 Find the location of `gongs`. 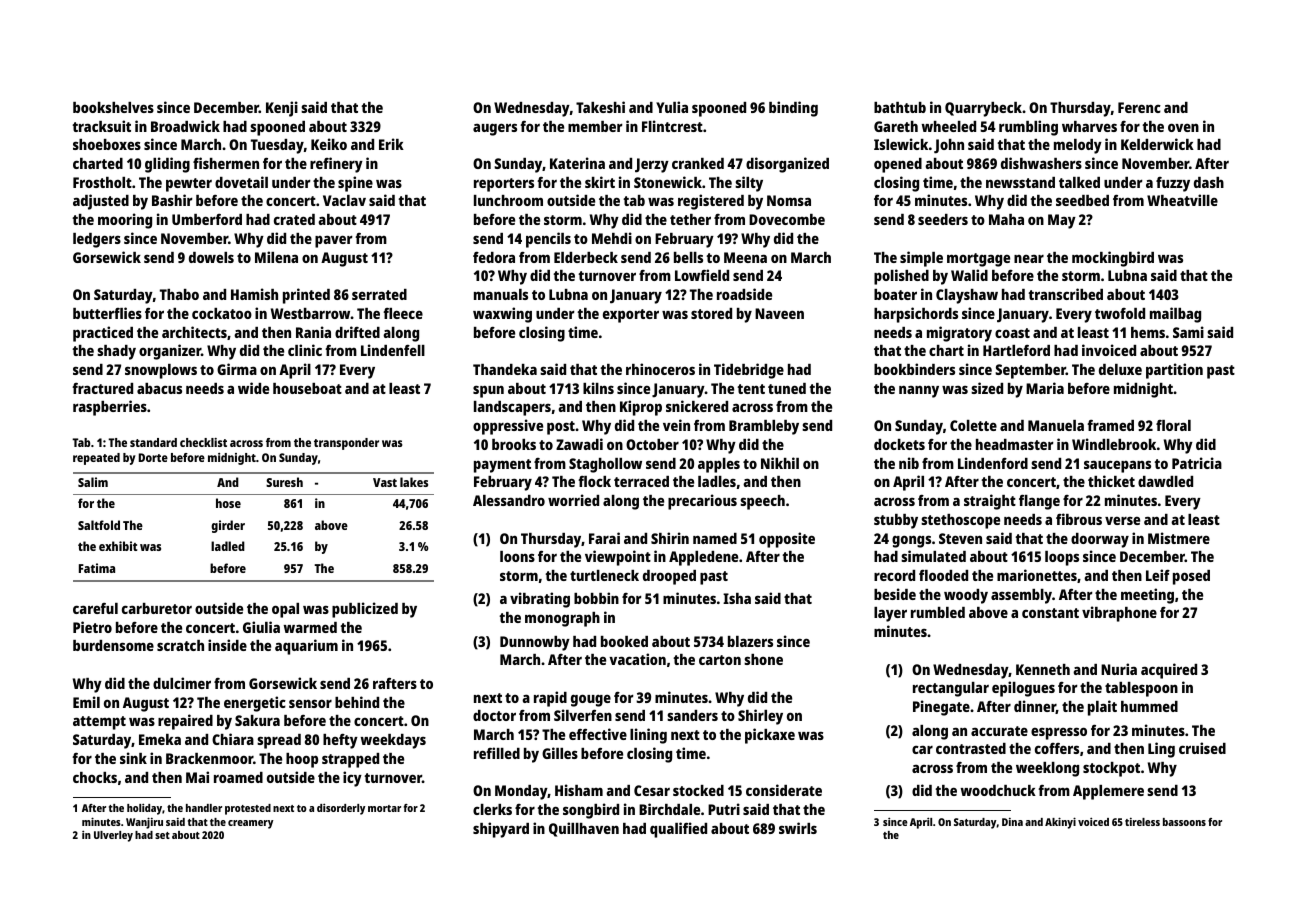

gongs is located at coordinates (911, 541).
